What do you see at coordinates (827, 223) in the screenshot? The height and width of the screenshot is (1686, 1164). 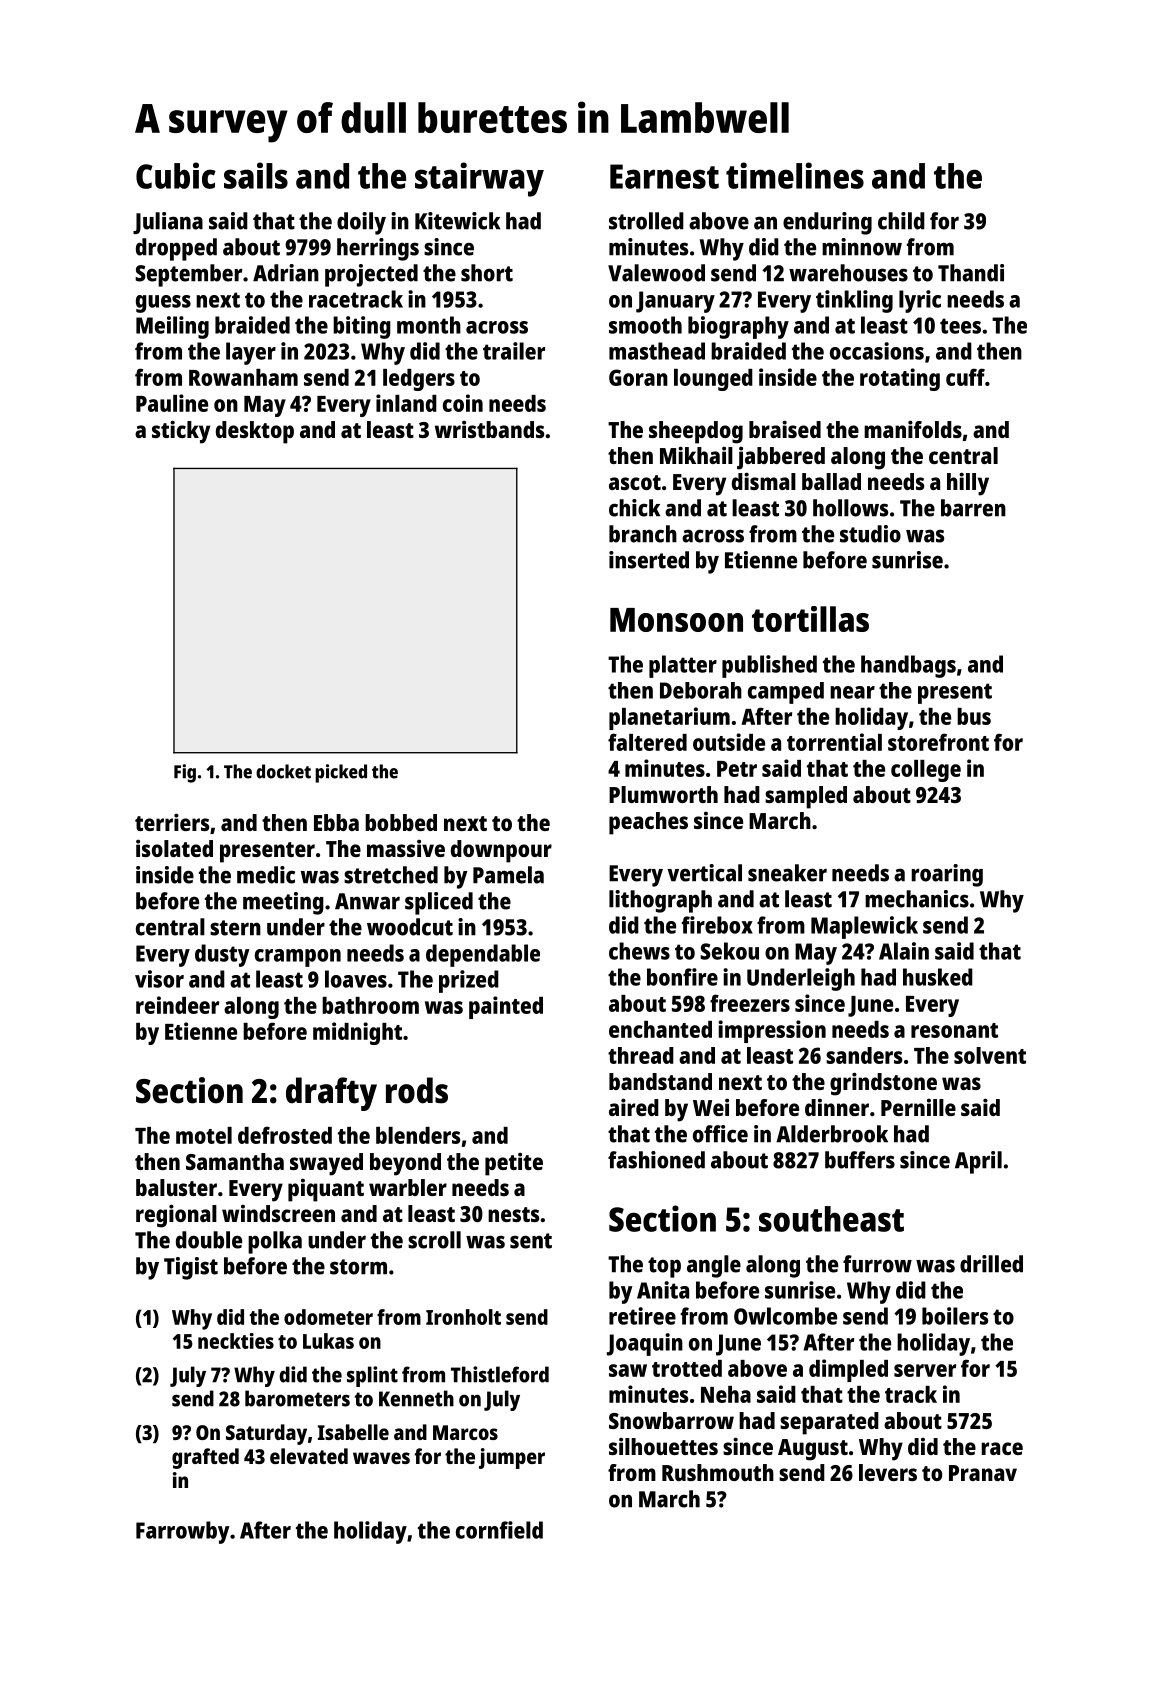 I see `enduring` at bounding box center [827, 223].
